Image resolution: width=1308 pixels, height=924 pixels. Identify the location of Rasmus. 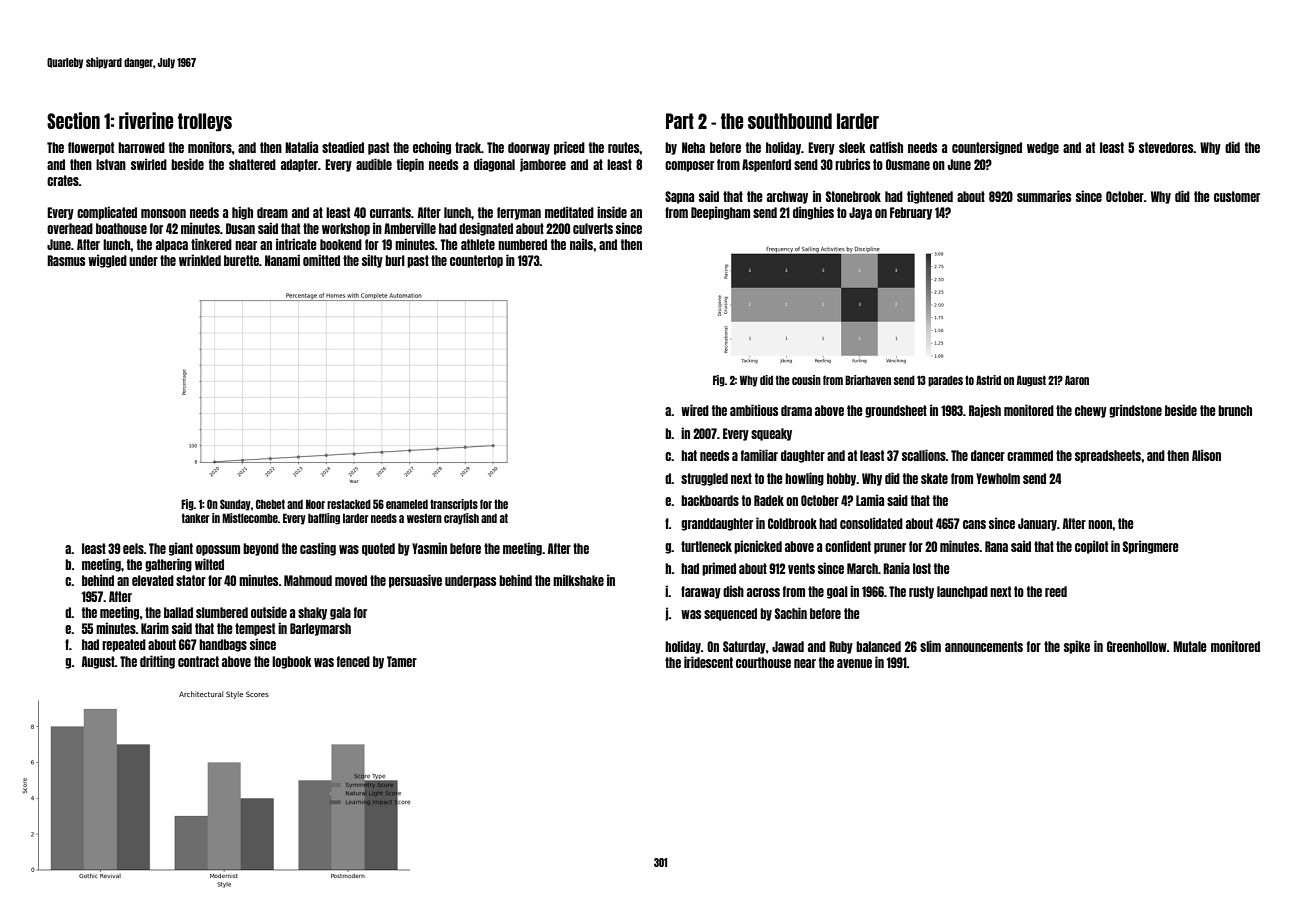
(66, 260).
